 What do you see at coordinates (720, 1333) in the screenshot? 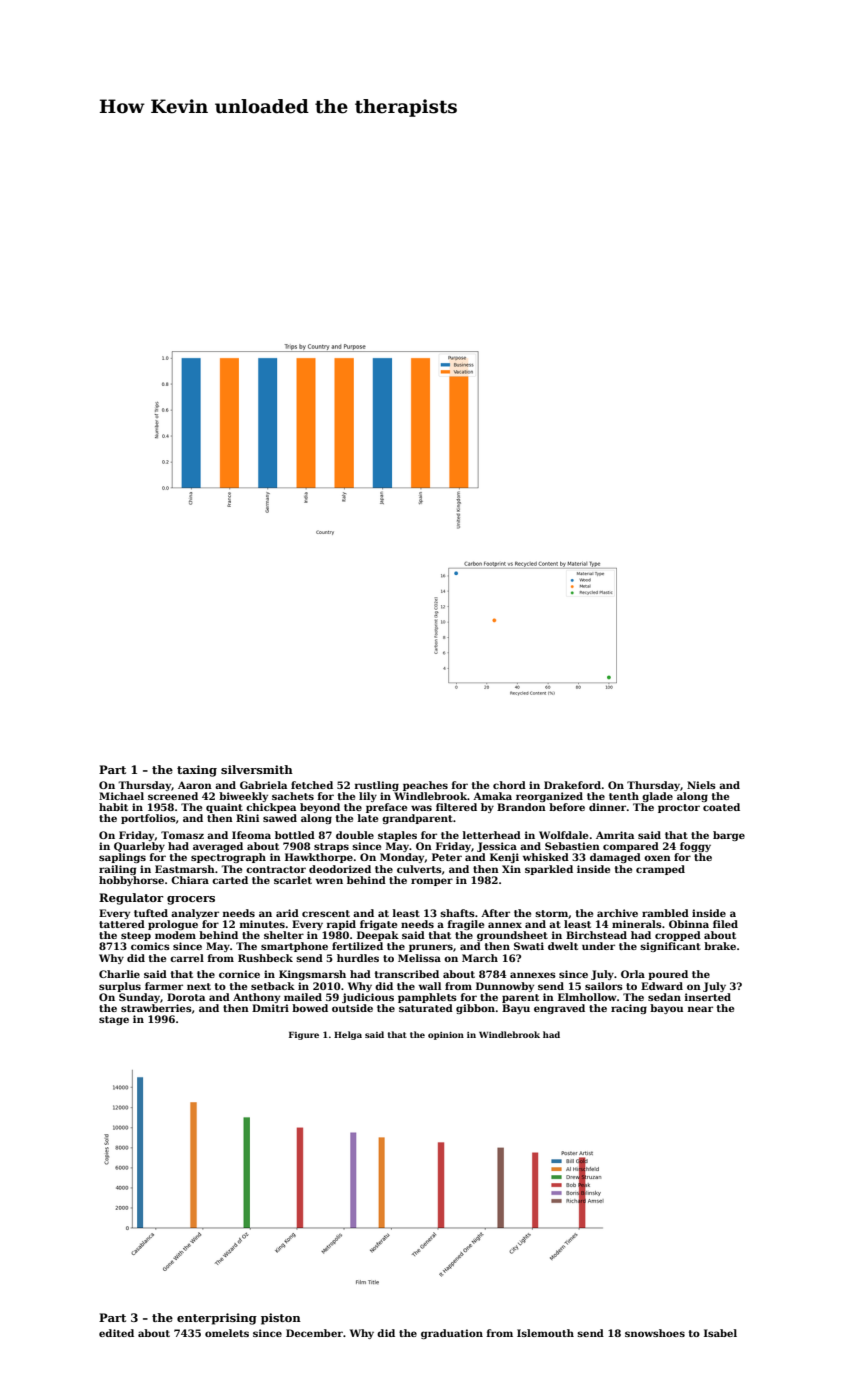
I see `Isabel` at bounding box center [720, 1333].
